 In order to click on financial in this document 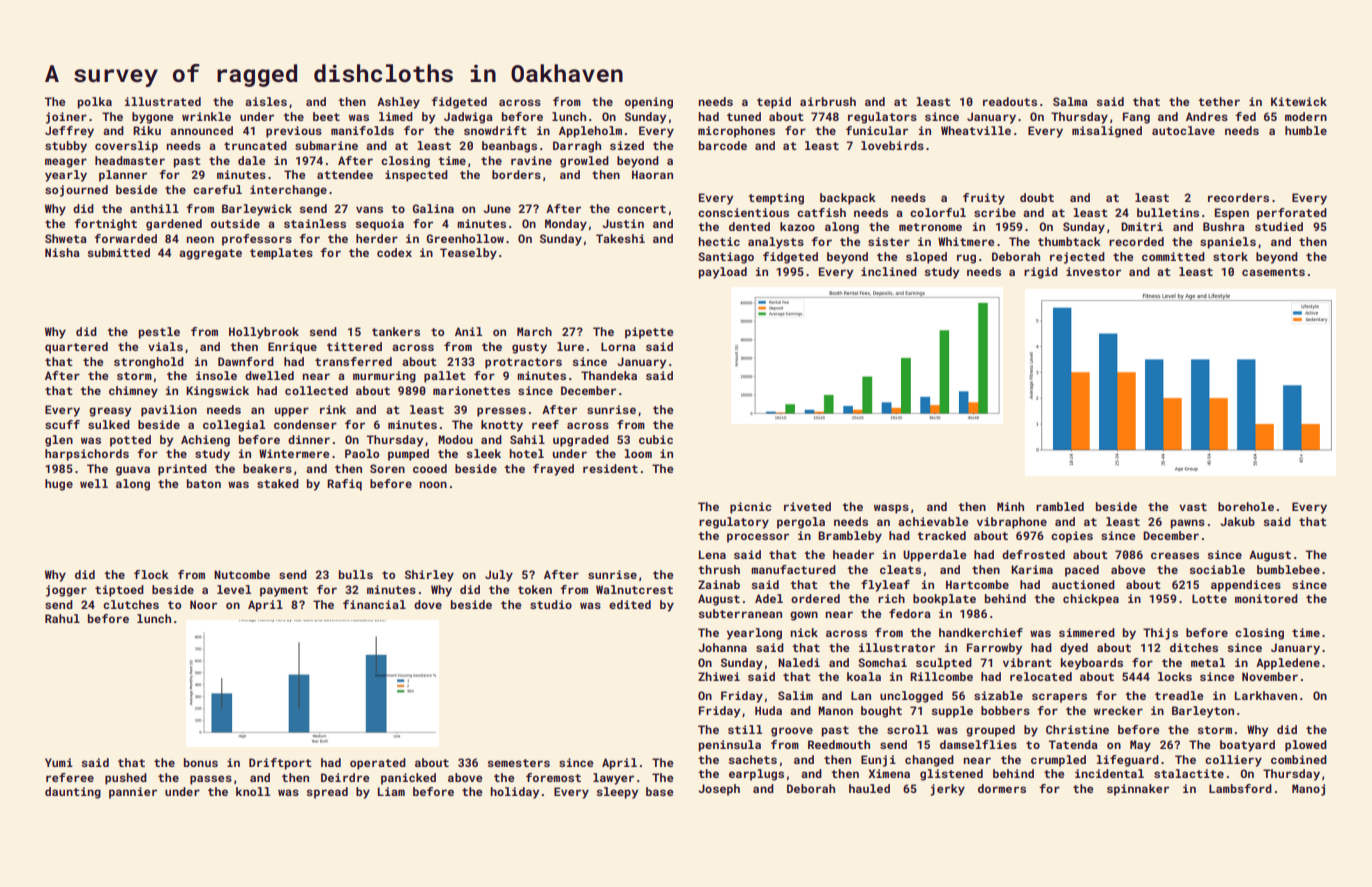, I will do `click(374, 604)`.
